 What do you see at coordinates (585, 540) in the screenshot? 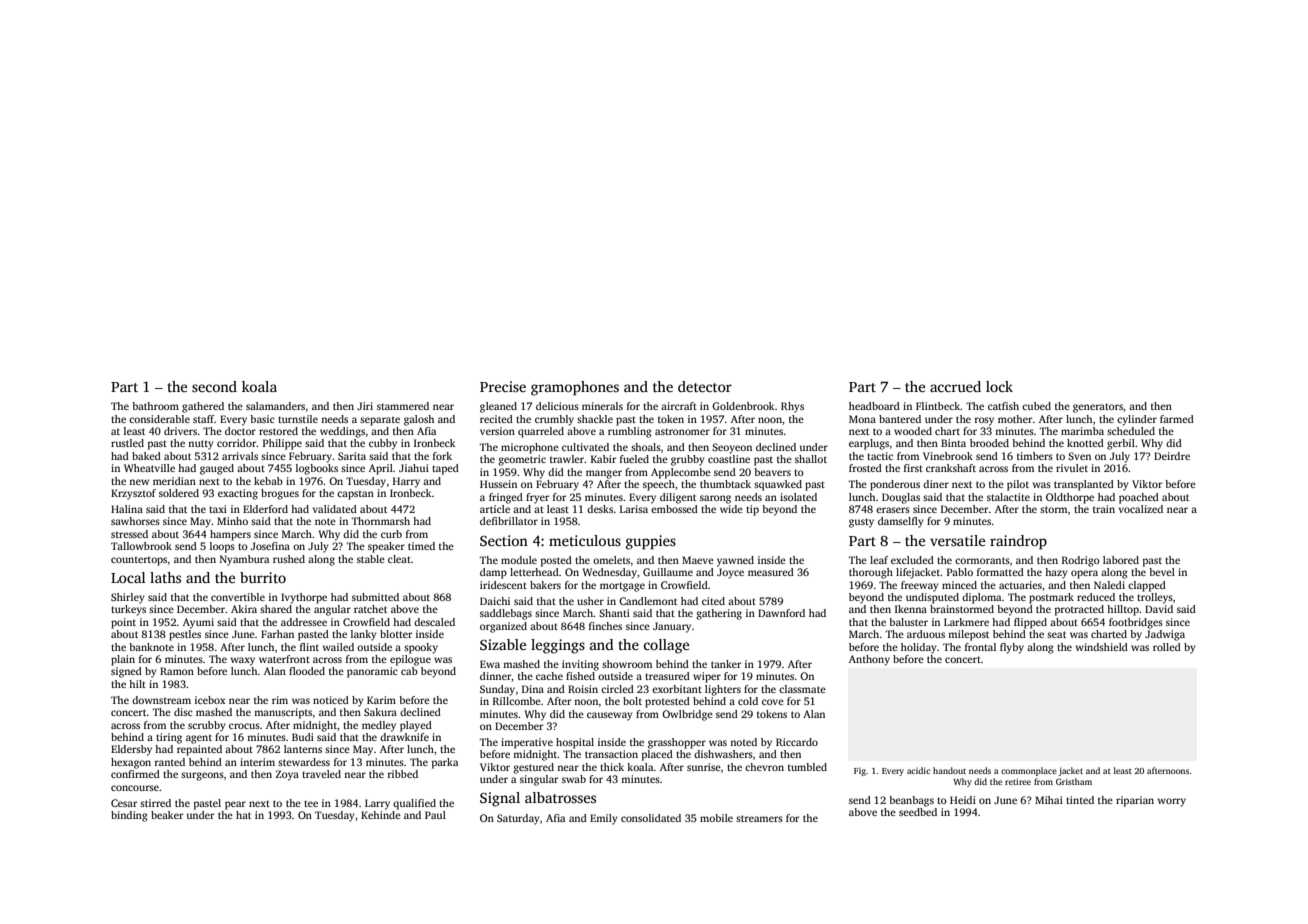
I see `meticulous` at bounding box center [585, 540].
